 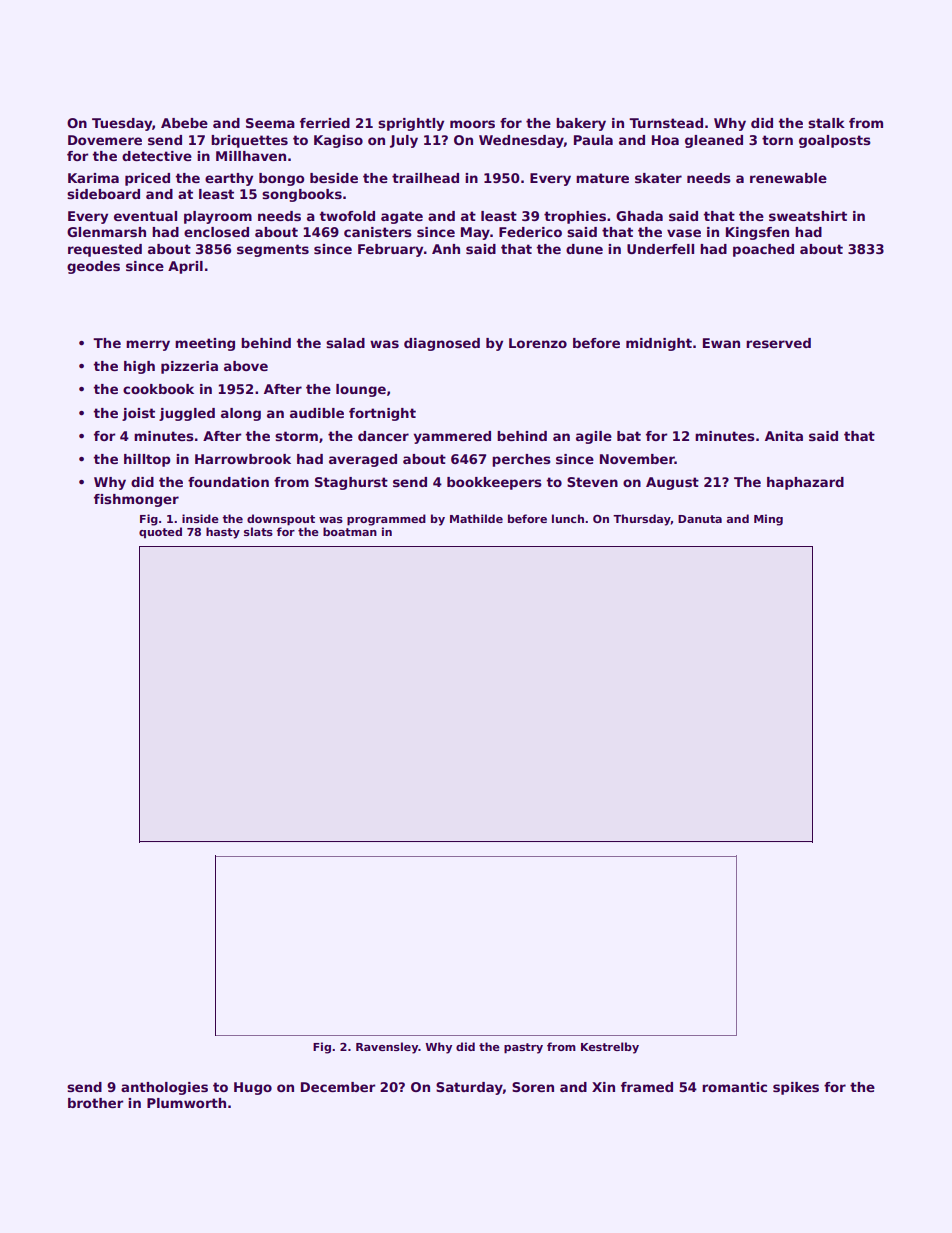 I want to click on high, so click(x=139, y=367).
